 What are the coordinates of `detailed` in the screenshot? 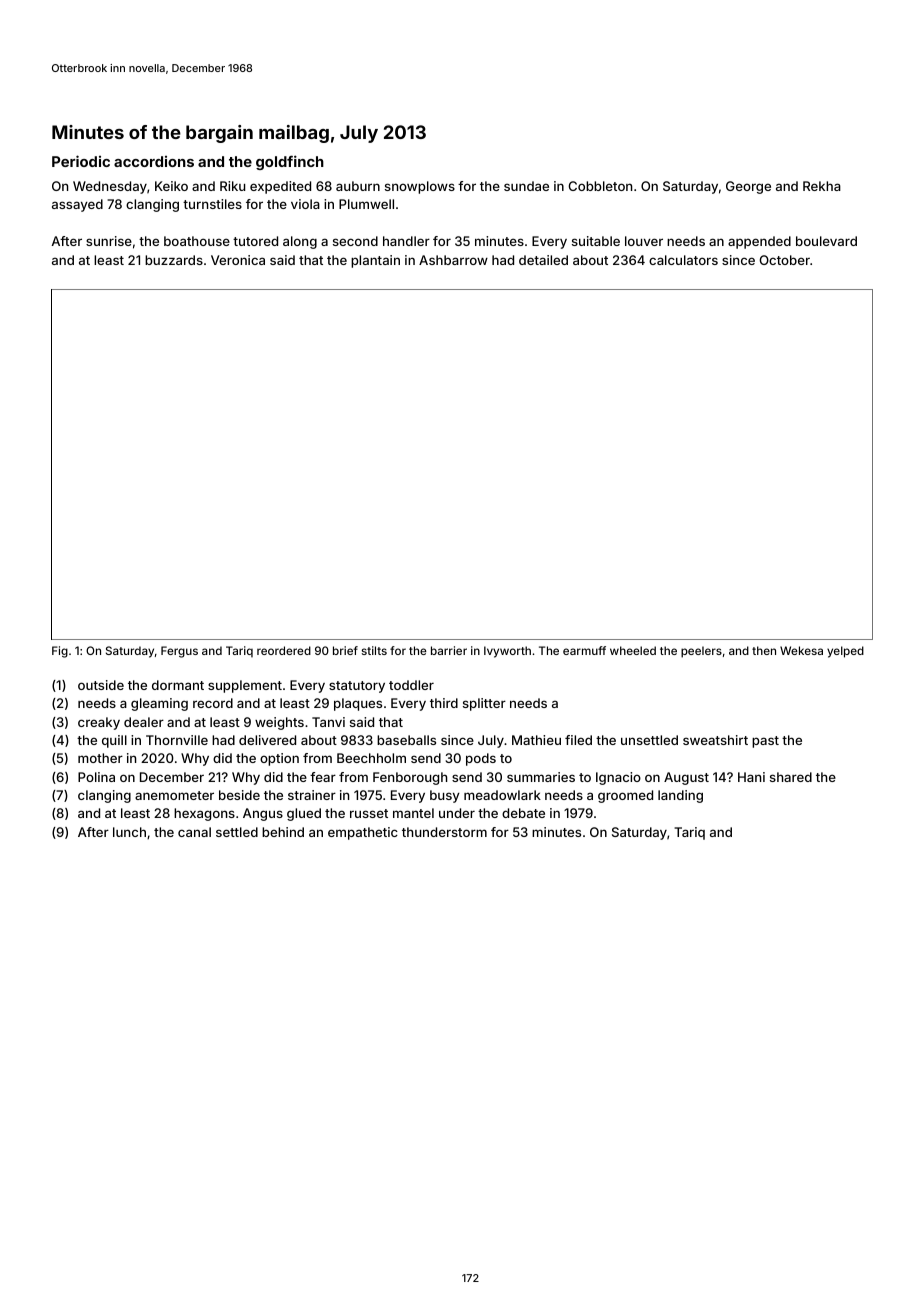 It's located at (543, 260).
